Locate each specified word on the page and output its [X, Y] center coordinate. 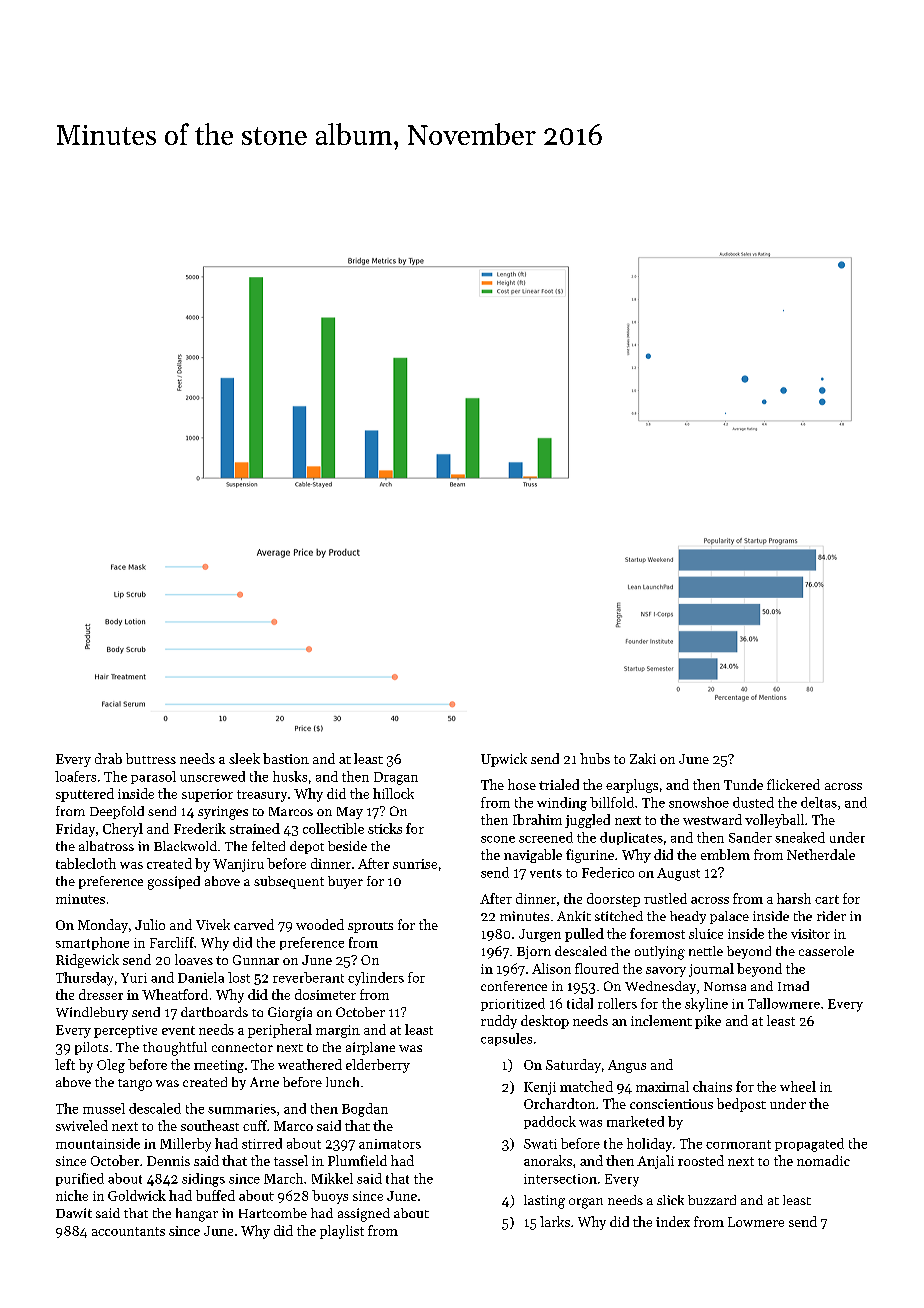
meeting [219, 1066]
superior [207, 795]
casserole [826, 951]
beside [347, 846]
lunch [342, 1082]
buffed [215, 1195]
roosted [701, 1160]
